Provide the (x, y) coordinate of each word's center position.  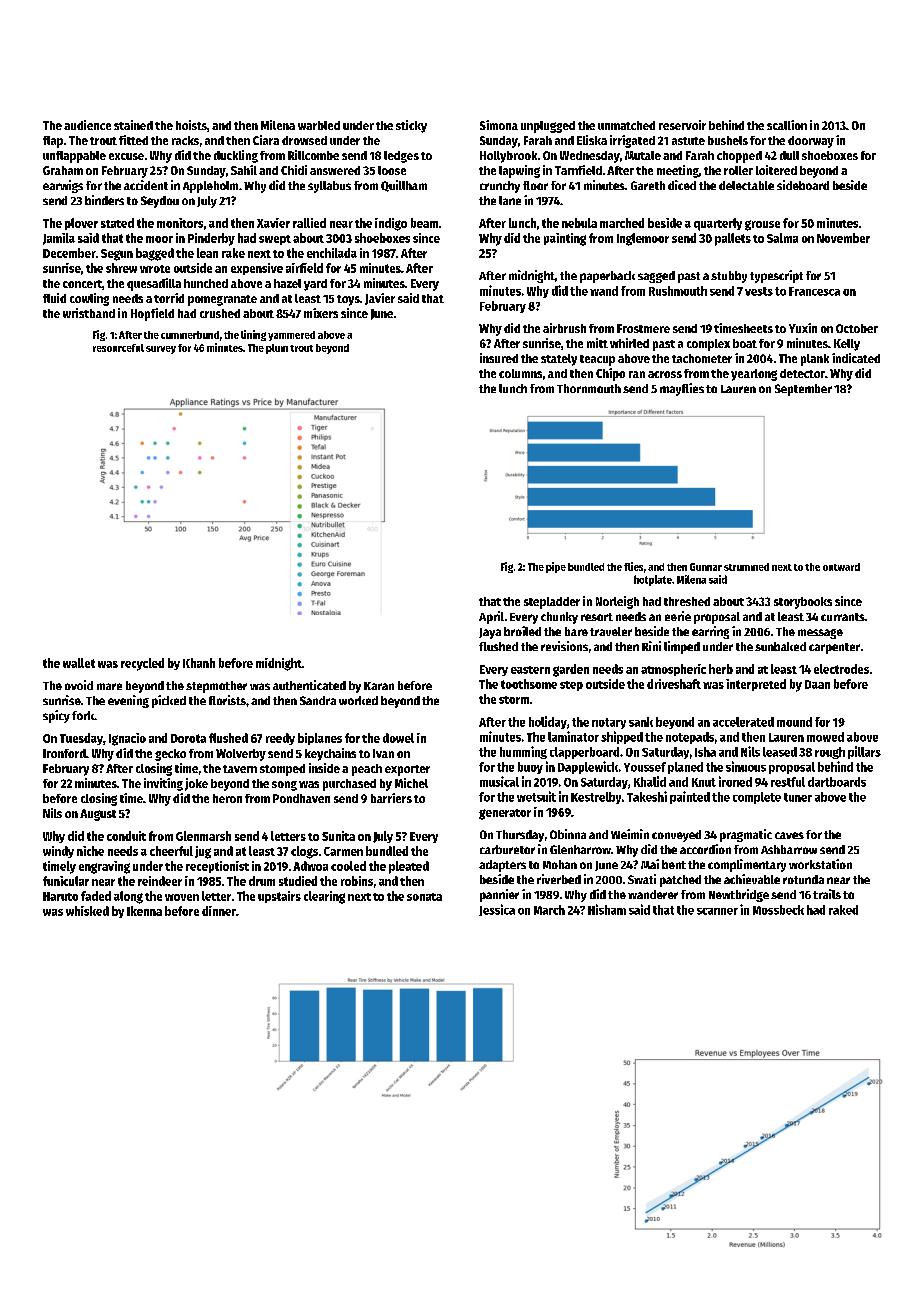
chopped (739, 157)
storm (514, 700)
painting (565, 239)
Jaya (490, 633)
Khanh (199, 663)
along (128, 897)
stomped (282, 770)
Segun (117, 255)
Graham (63, 170)
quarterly (718, 224)
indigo (391, 224)
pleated (409, 867)
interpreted (756, 685)
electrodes (841, 669)
